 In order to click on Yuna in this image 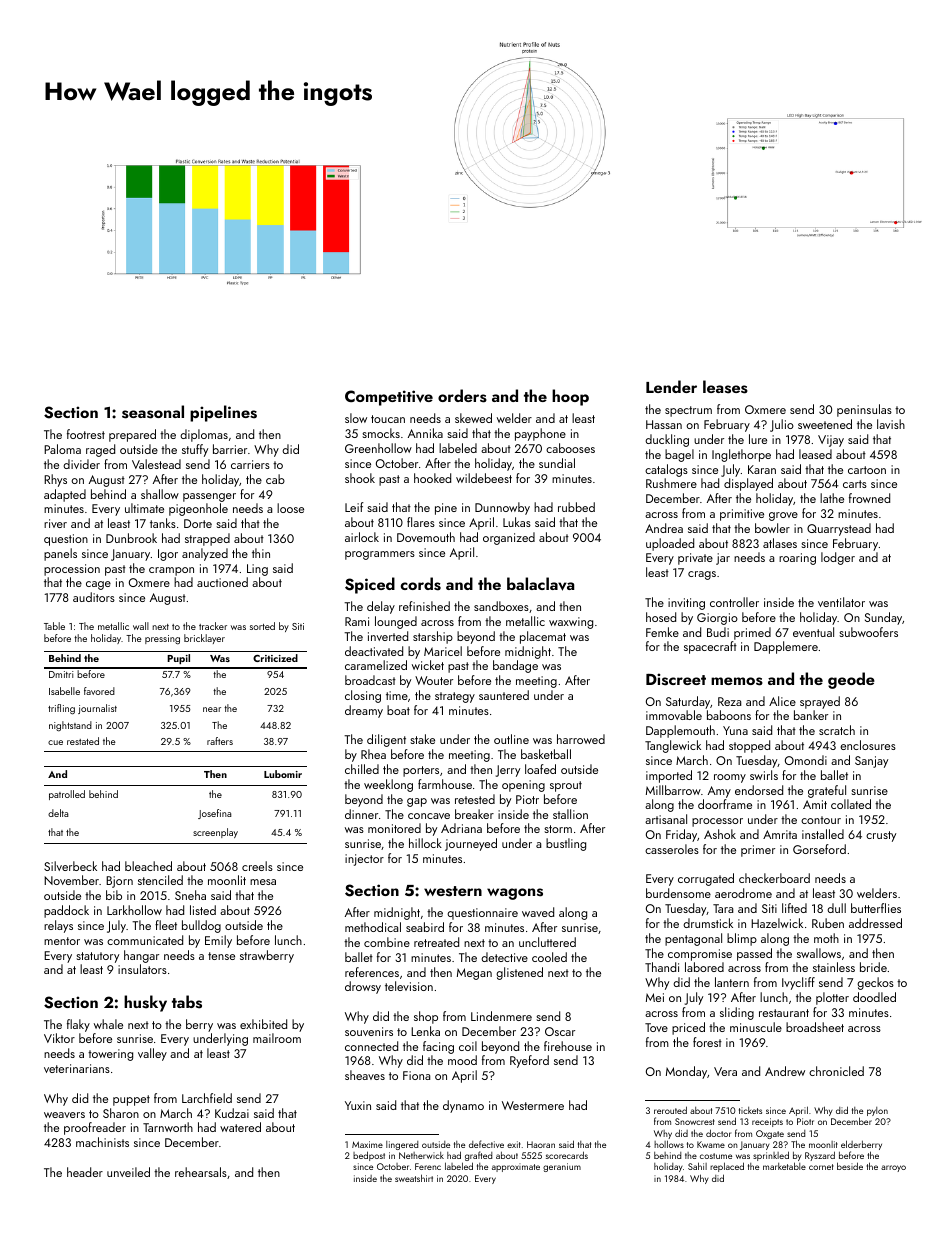, I will do `click(735, 730)`.
